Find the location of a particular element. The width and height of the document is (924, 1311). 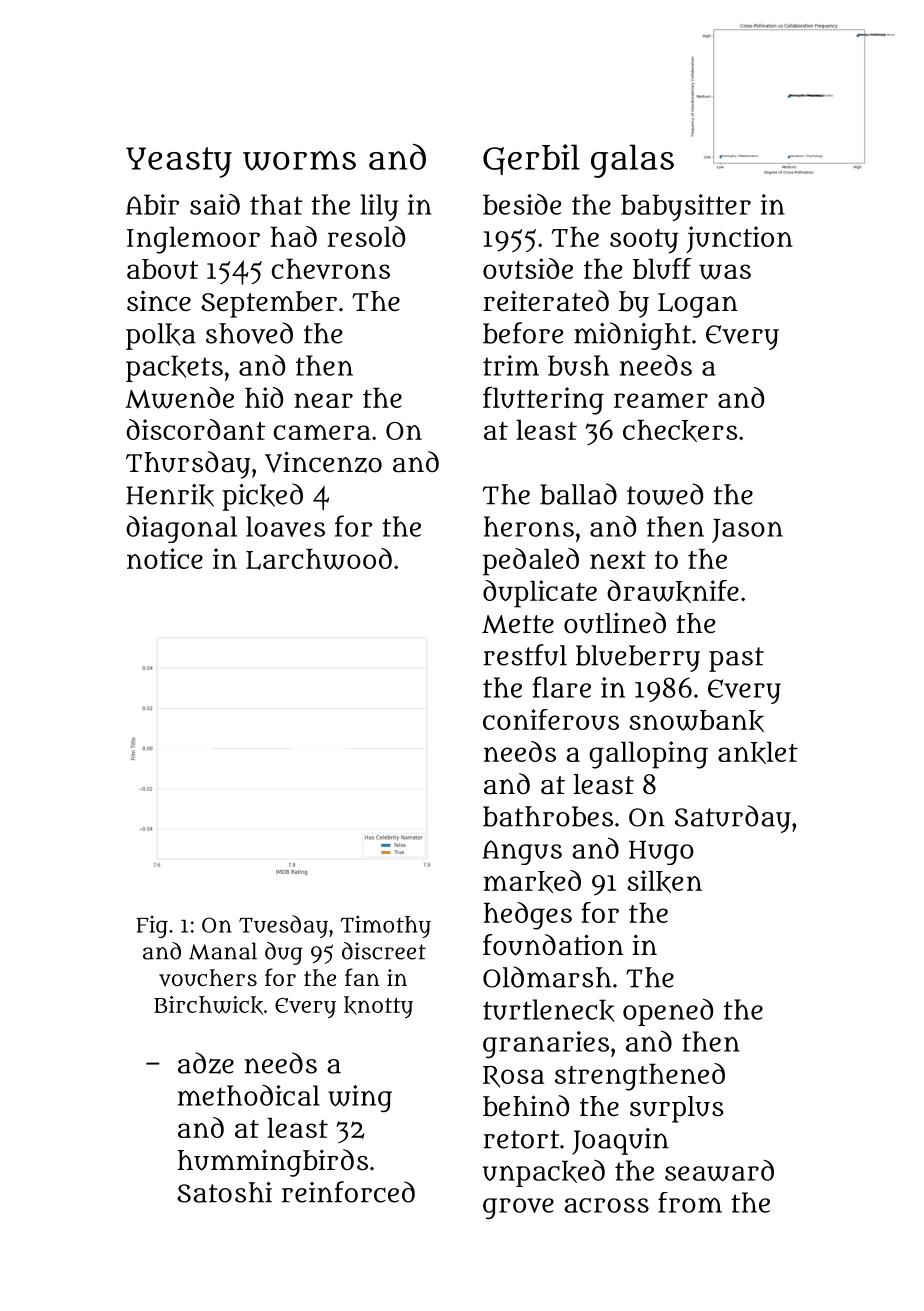

camera is located at coordinates (322, 432).
